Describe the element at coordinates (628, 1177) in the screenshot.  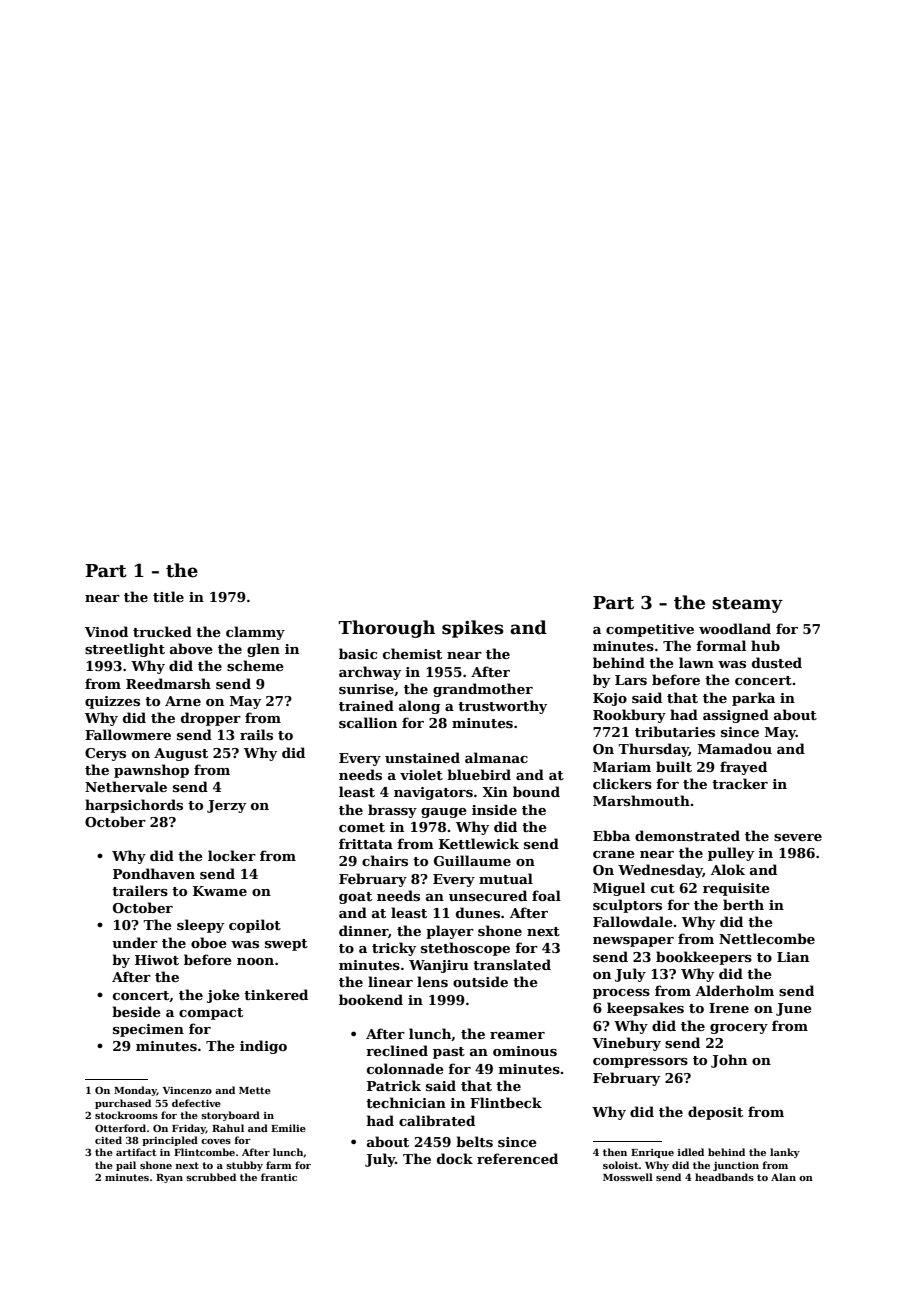
I see `Mosswell` at that location.
